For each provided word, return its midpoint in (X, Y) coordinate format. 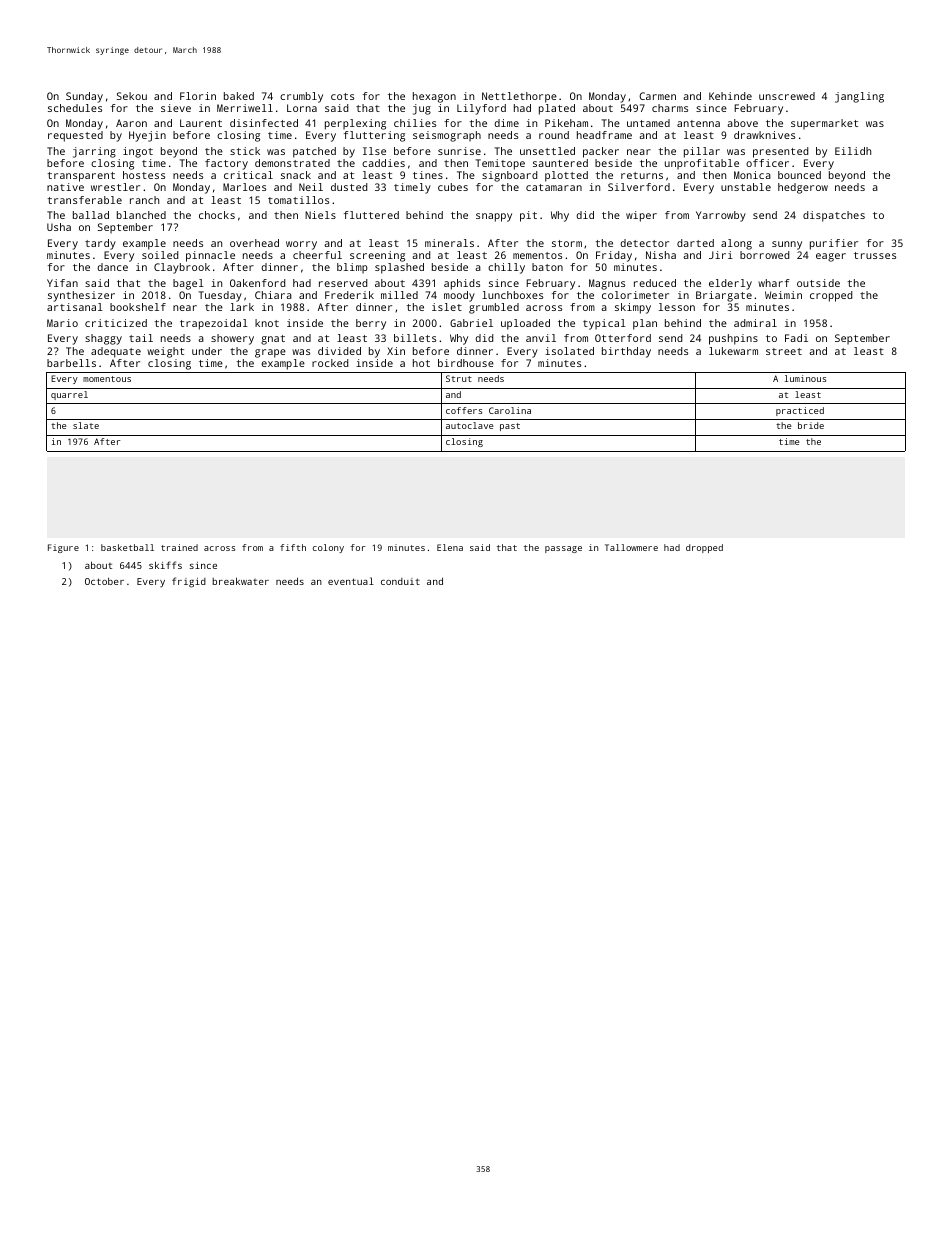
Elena (450, 547)
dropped (704, 548)
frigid (189, 582)
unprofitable (702, 164)
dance (112, 267)
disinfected (264, 123)
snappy (494, 217)
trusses (875, 255)
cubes (453, 187)
